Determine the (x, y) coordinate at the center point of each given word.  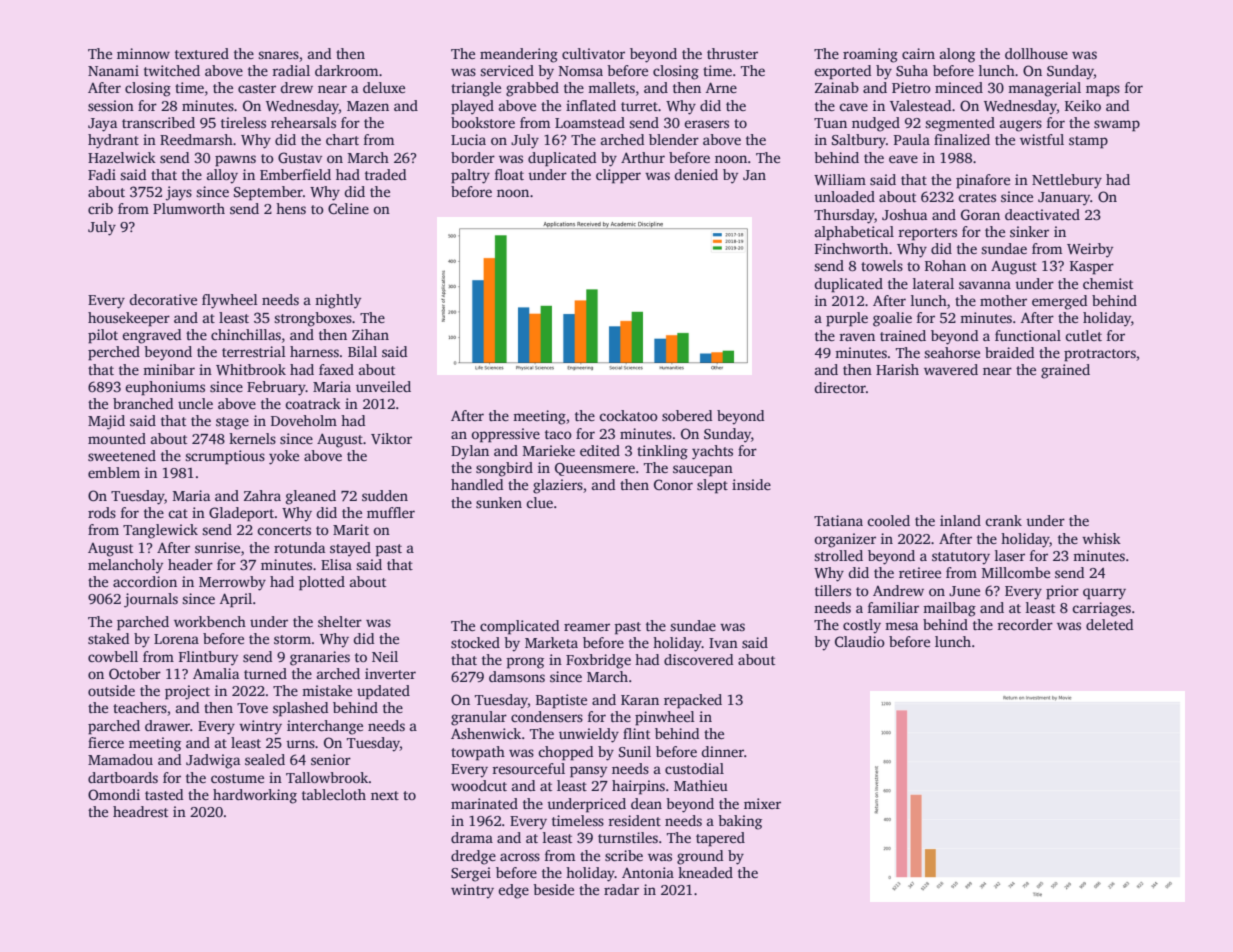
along (957, 55)
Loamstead (590, 122)
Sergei (471, 874)
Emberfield (295, 174)
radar (621, 889)
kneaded (705, 872)
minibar (169, 369)
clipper (618, 176)
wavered (951, 369)
